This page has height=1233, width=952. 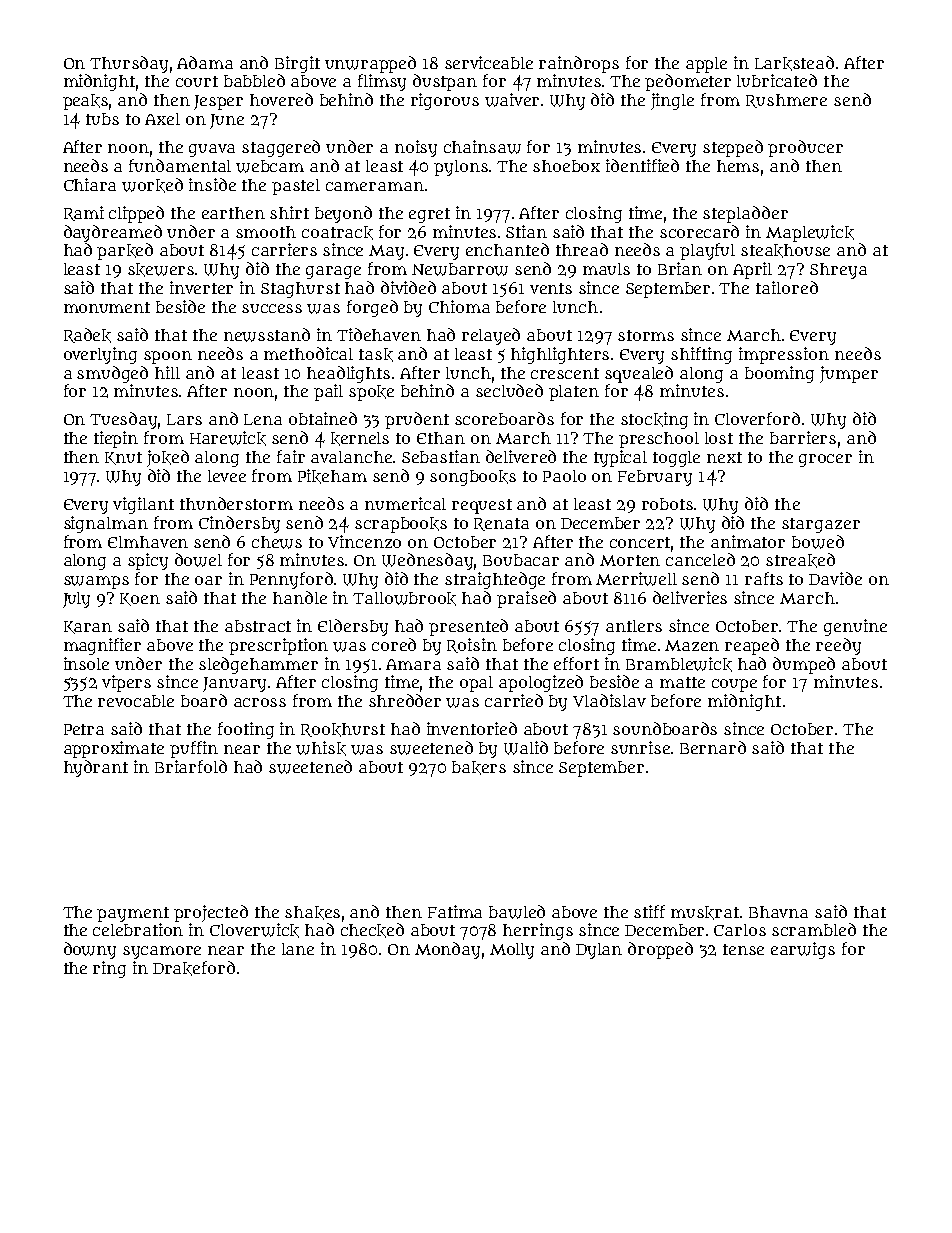 What do you see at coordinates (106, 524) in the page?
I see `signalman` at bounding box center [106, 524].
